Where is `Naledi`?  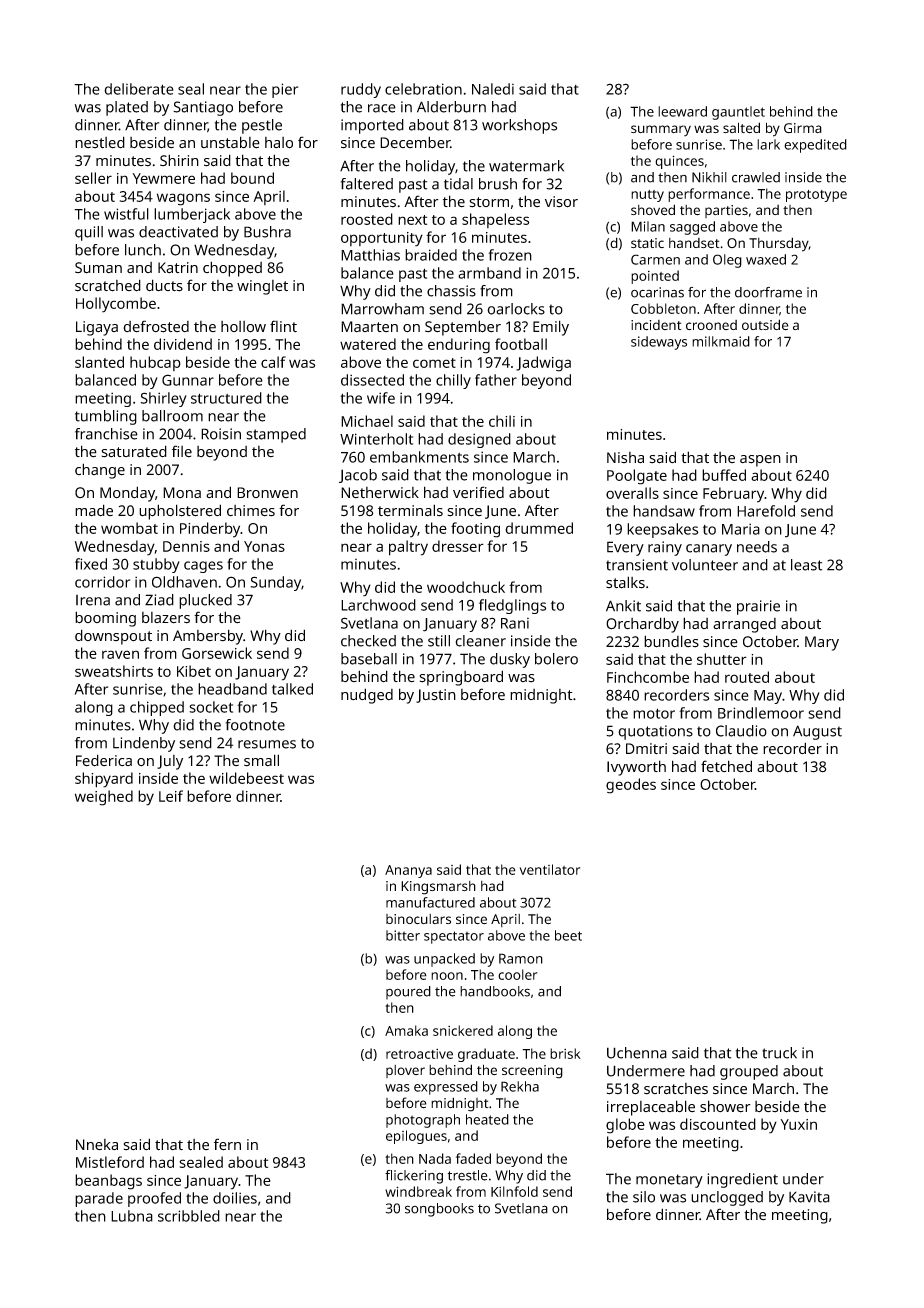
Naledi is located at coordinates (493, 89).
